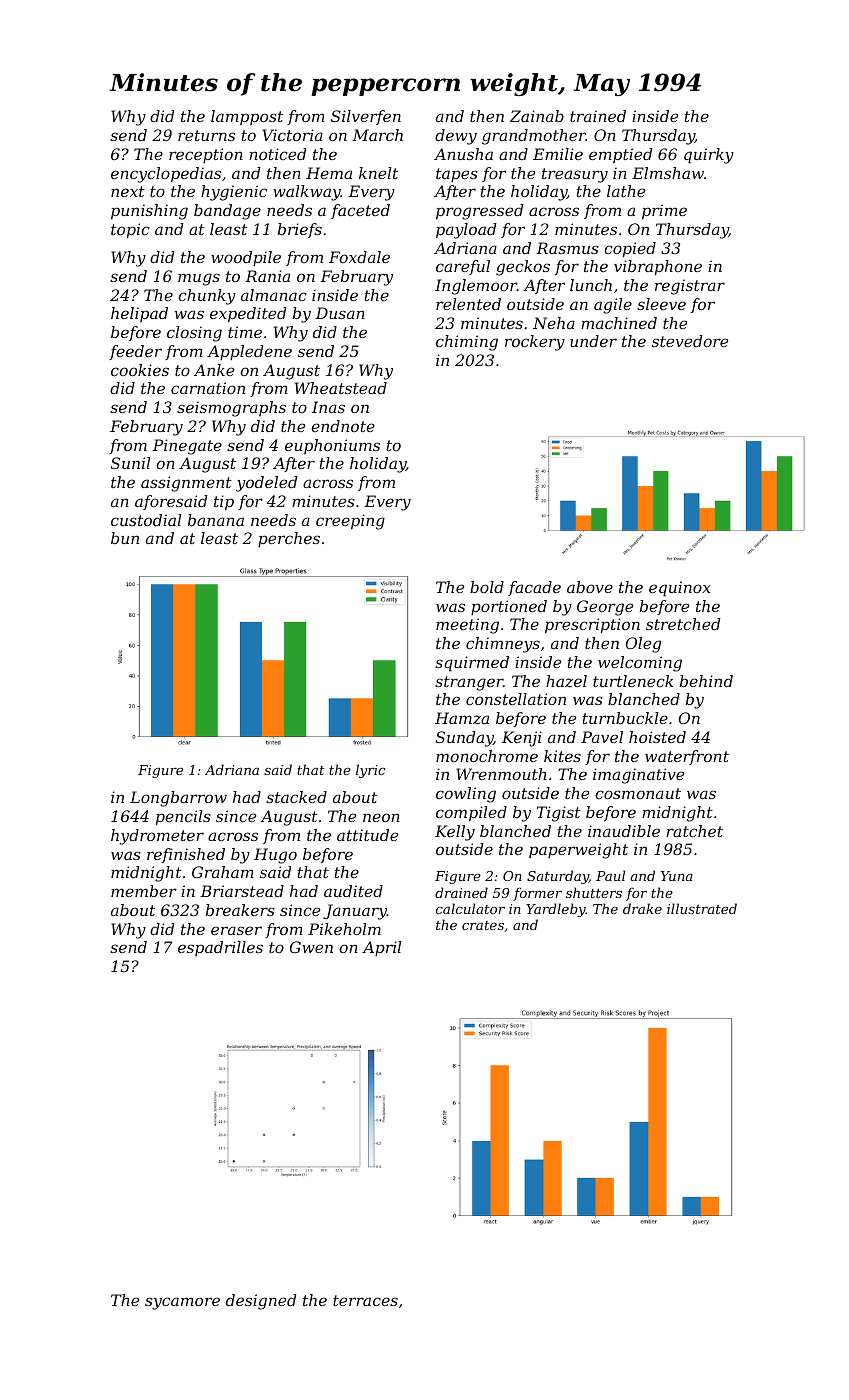  I want to click on dewy, so click(456, 137).
